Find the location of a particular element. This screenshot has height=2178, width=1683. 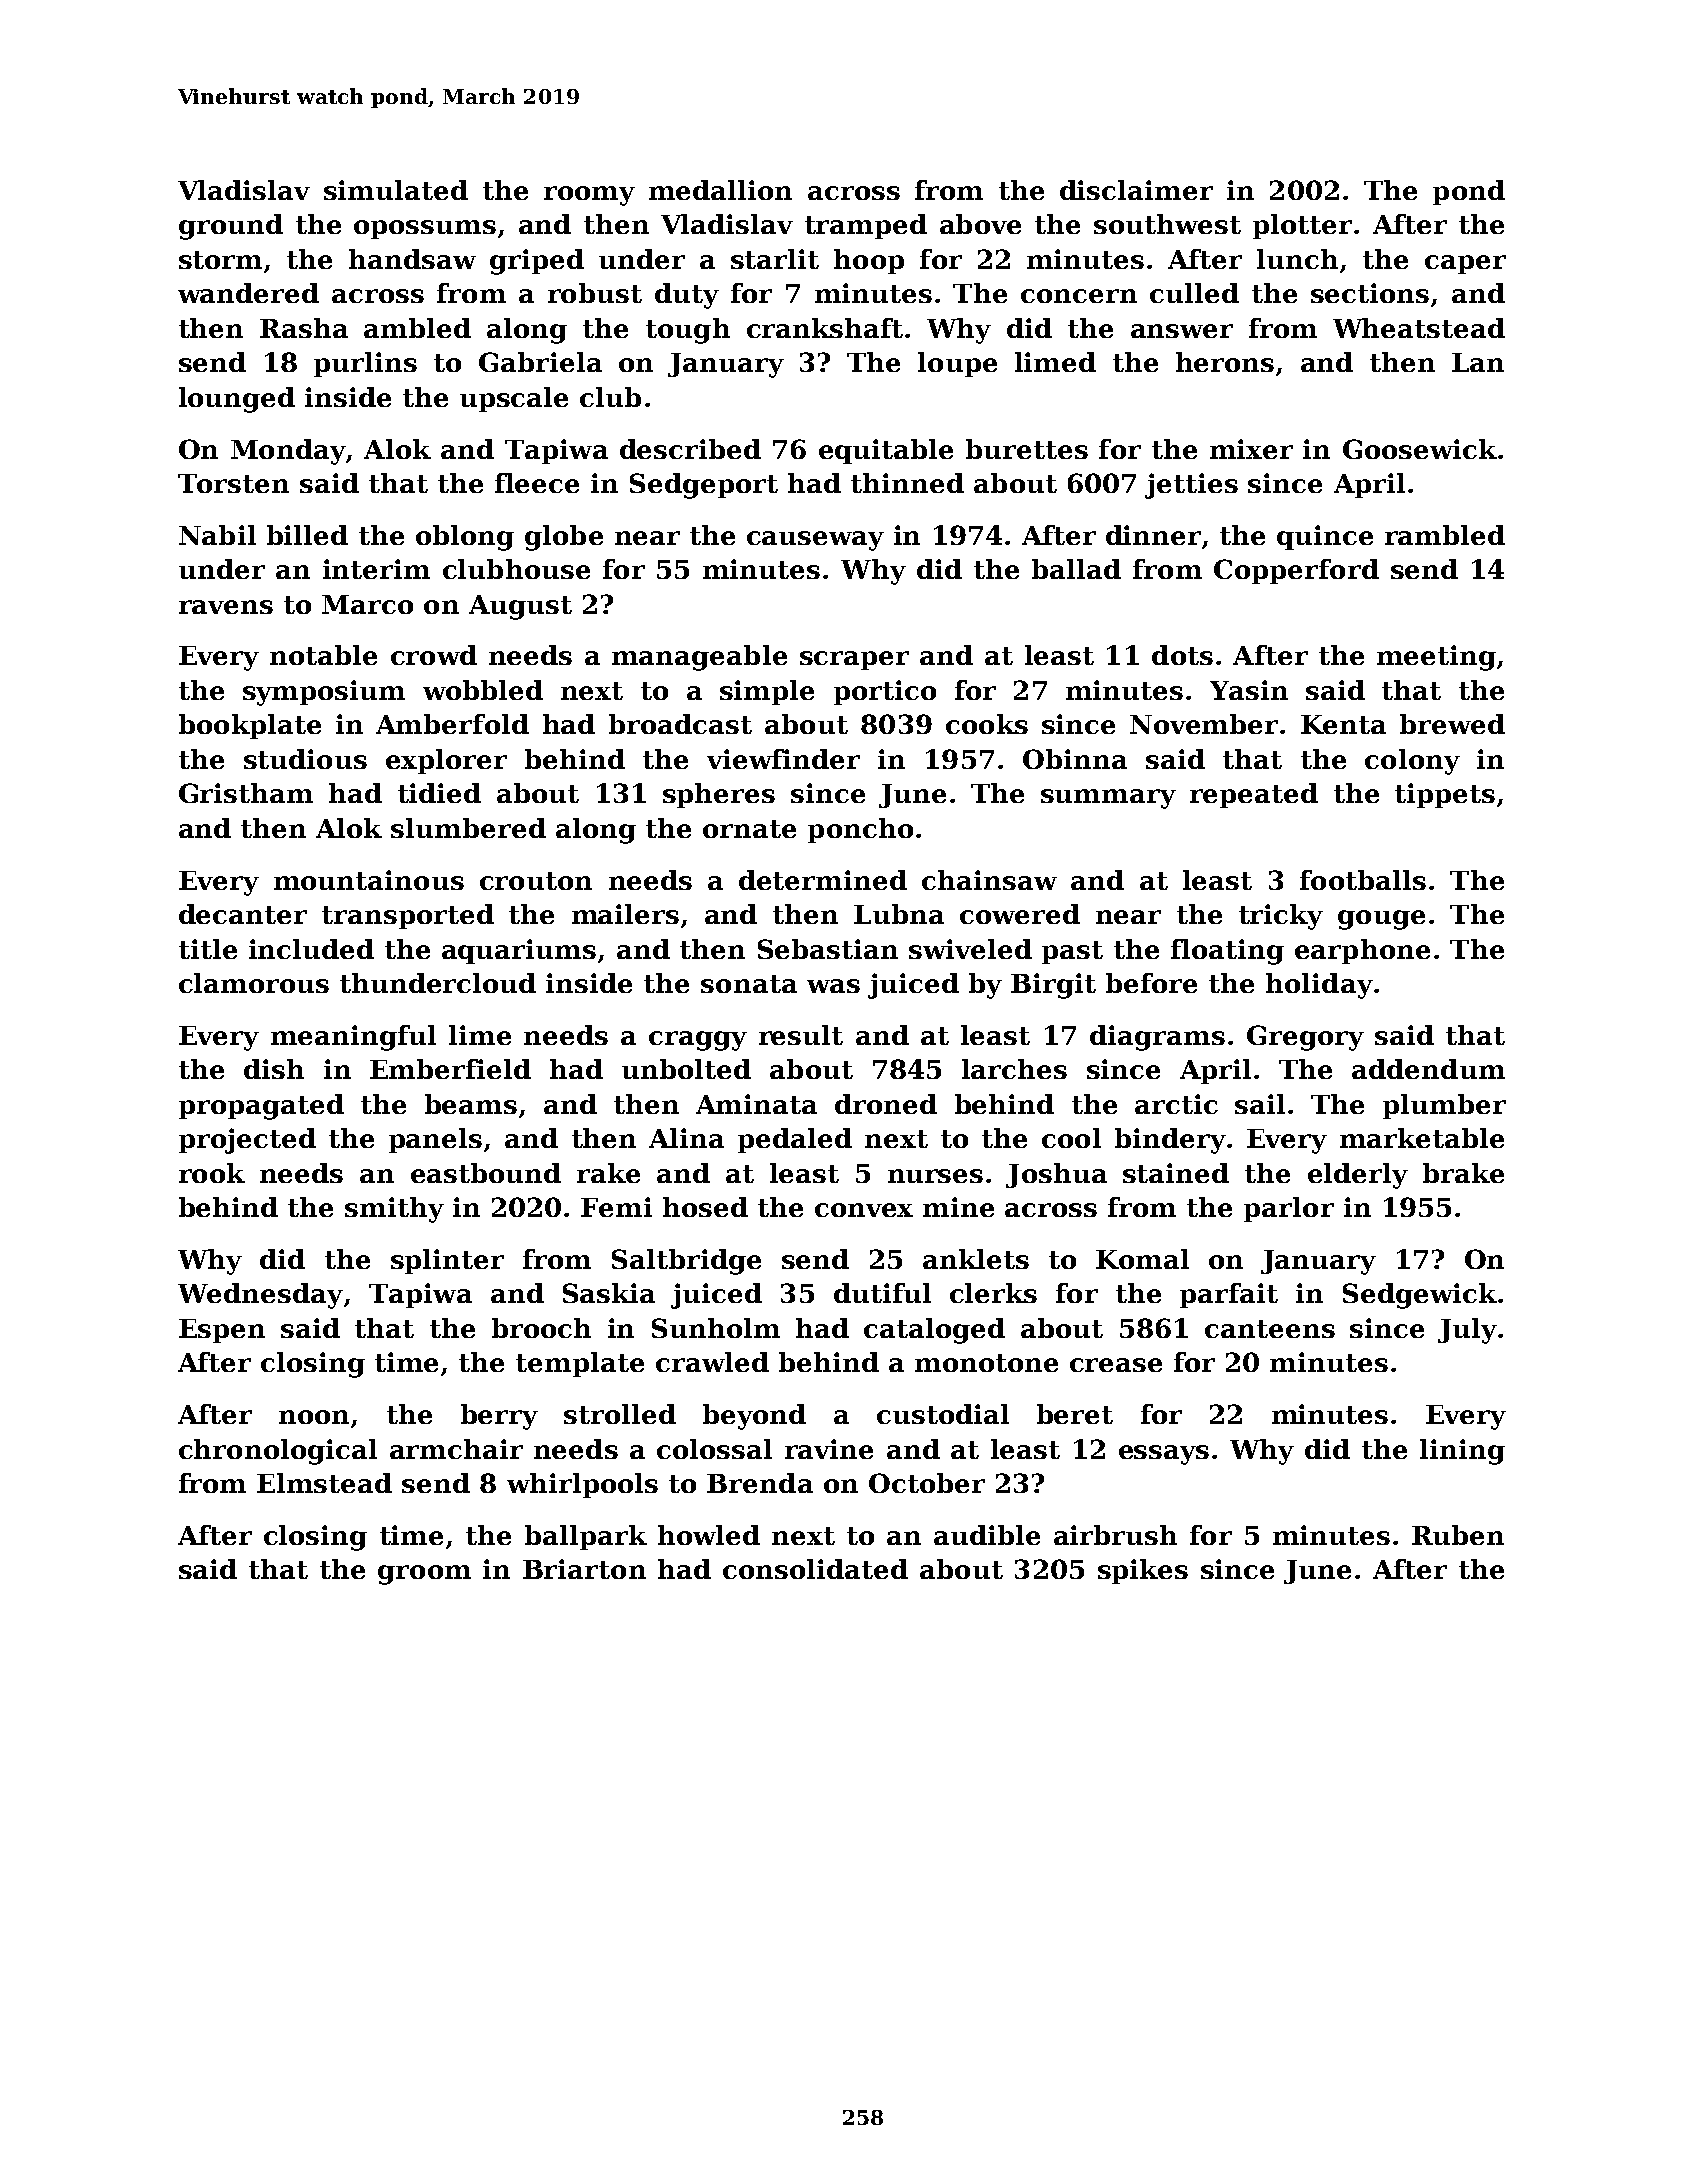

griped is located at coordinates (537, 262).
